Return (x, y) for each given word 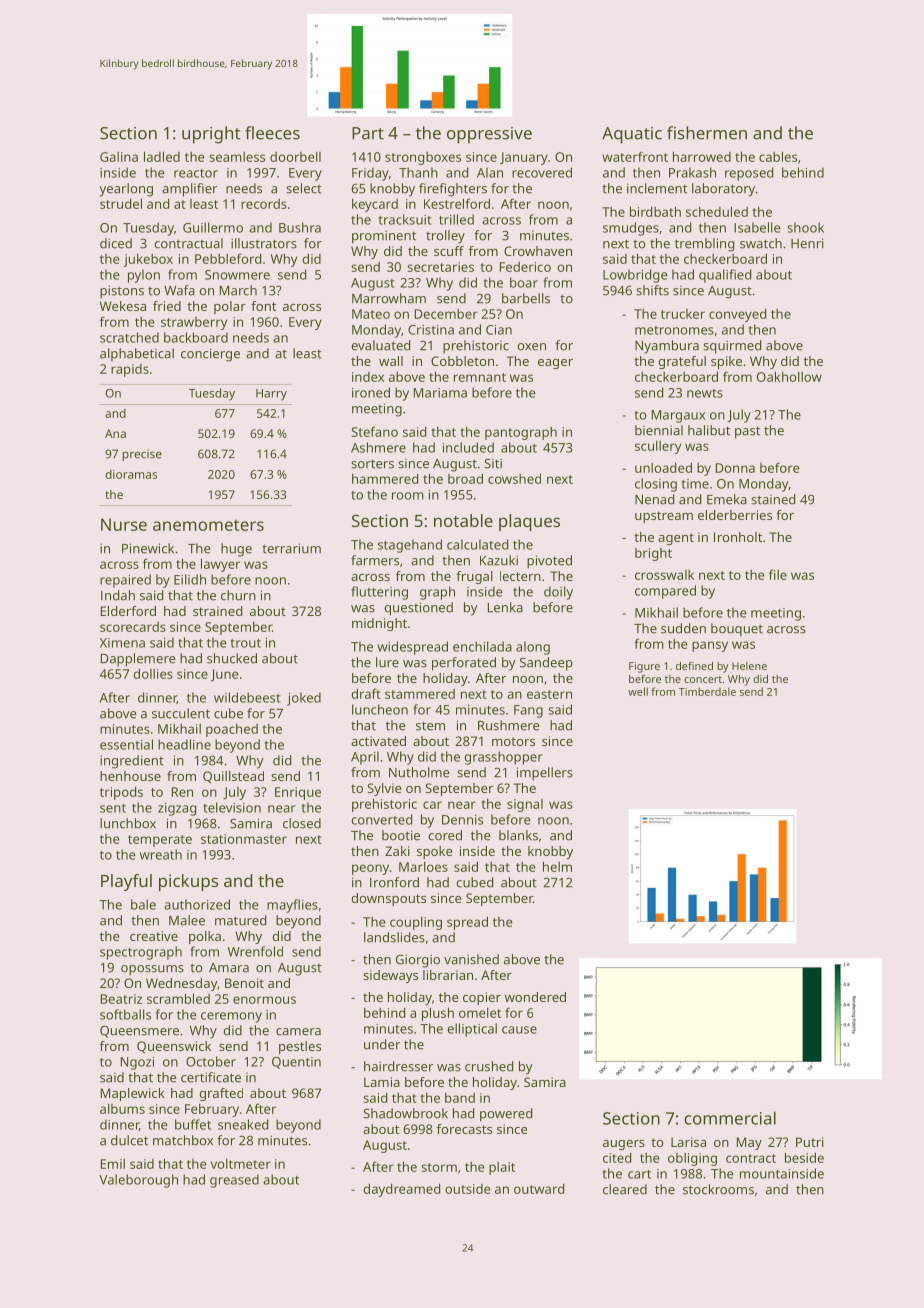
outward (539, 1188)
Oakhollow (789, 376)
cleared (625, 1189)
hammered (385, 478)
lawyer (220, 565)
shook (805, 227)
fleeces (272, 133)
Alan (490, 172)
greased (234, 1181)
